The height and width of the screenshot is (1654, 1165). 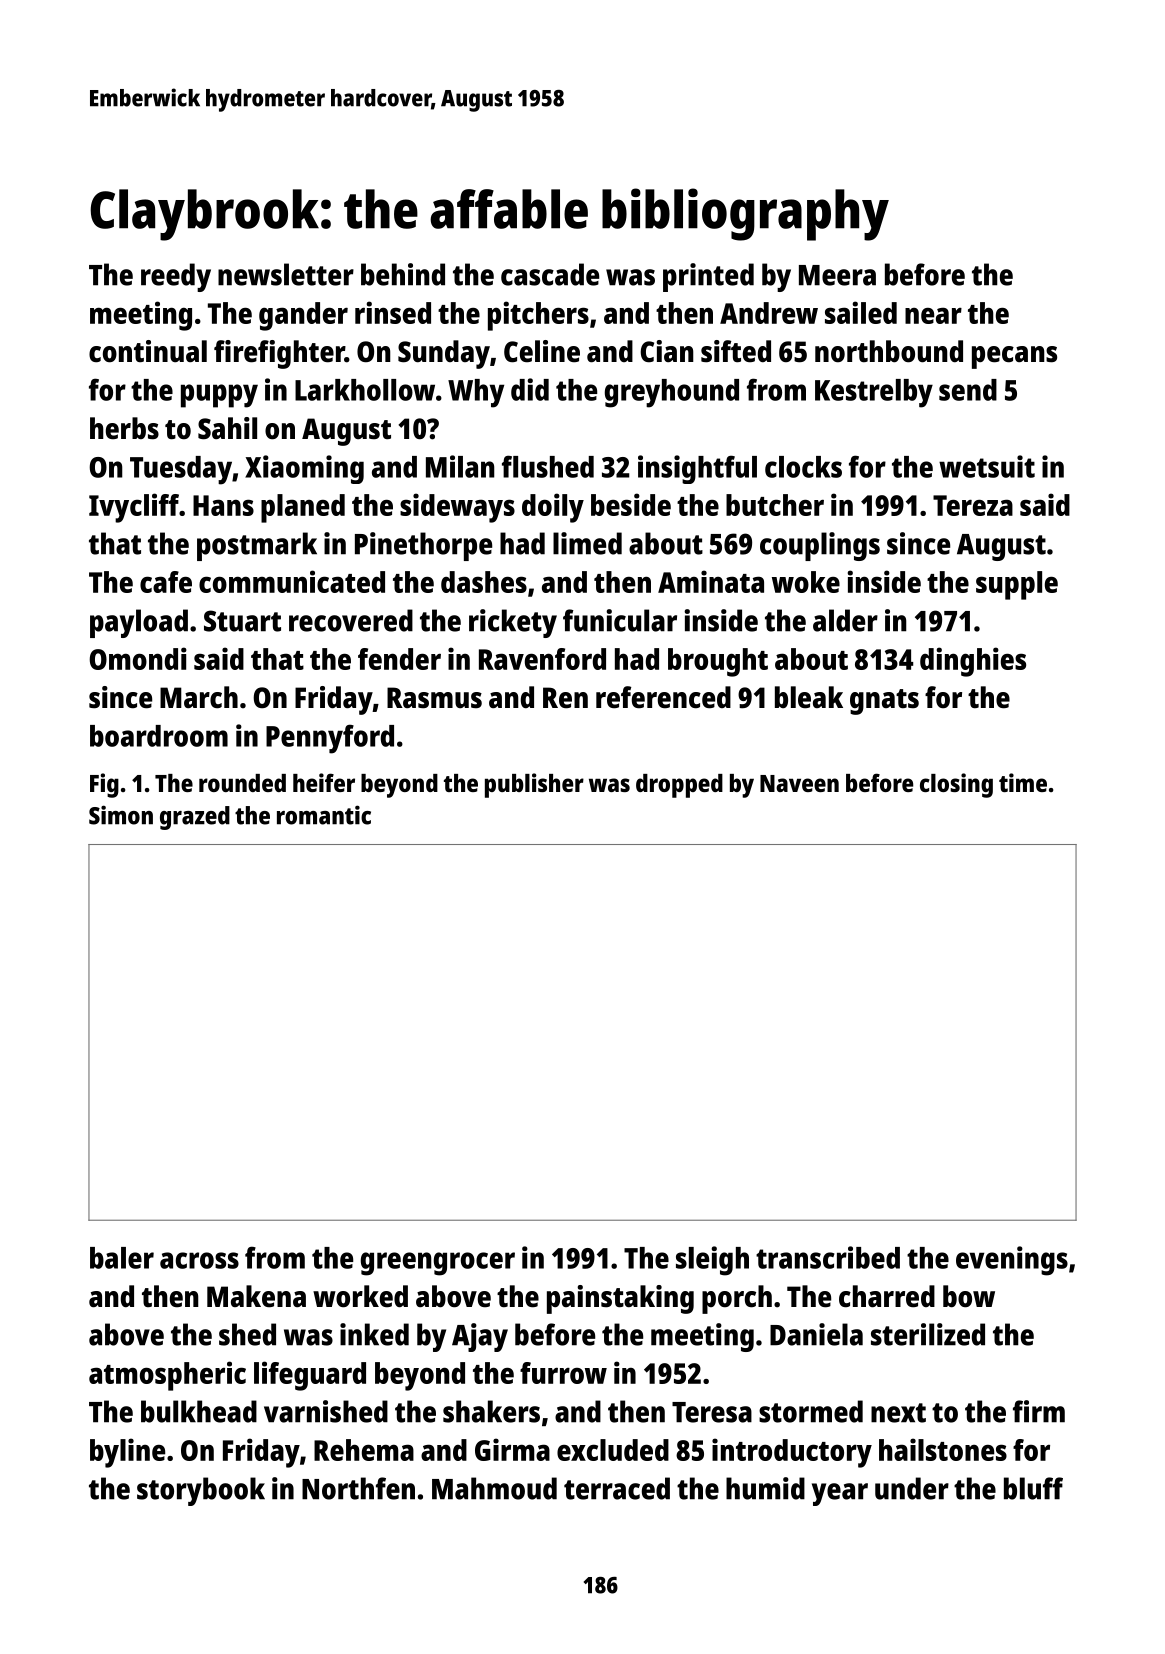 I want to click on publisher, so click(x=534, y=785).
